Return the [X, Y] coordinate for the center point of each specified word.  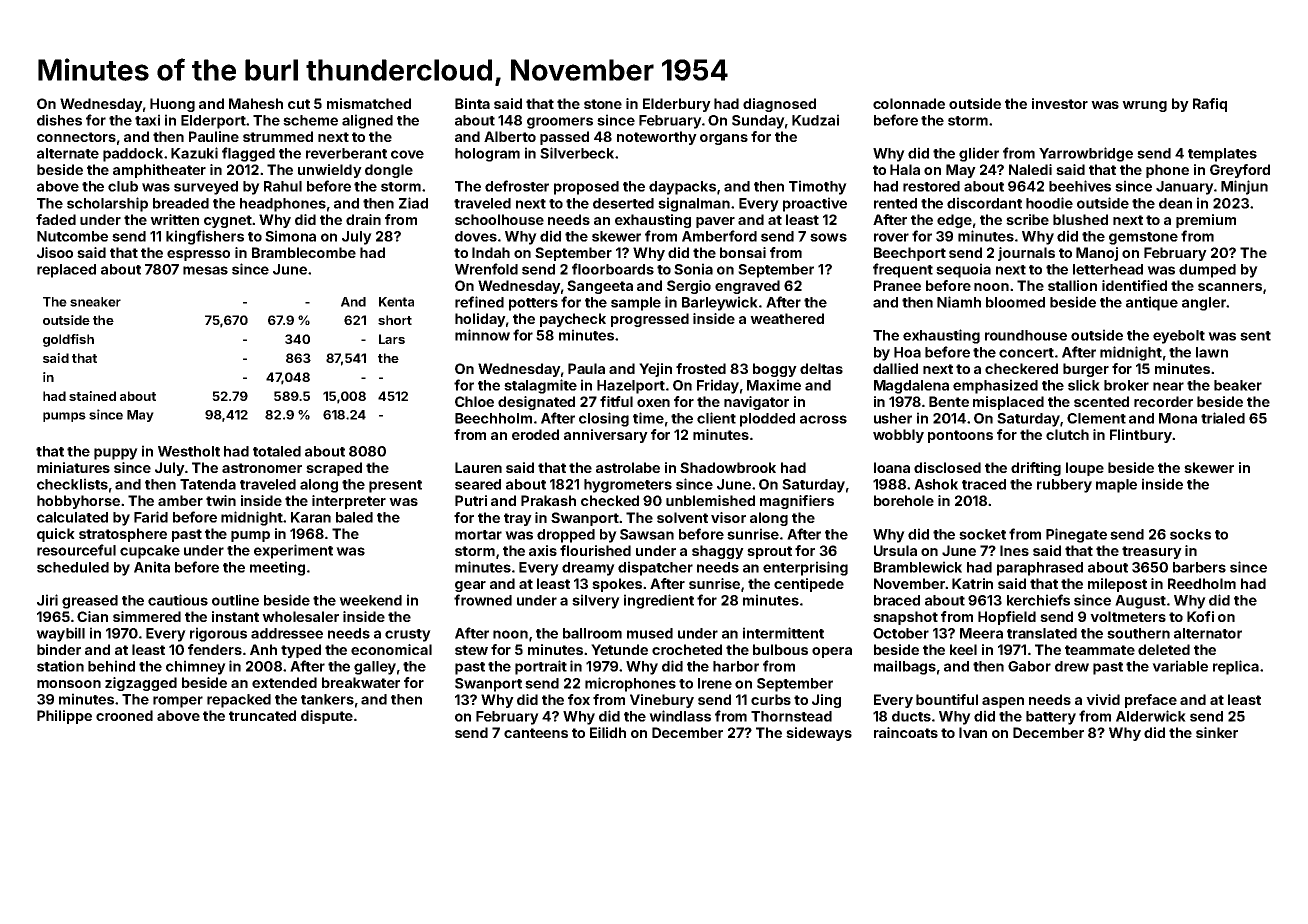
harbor [736, 666]
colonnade [909, 103]
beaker [1238, 385]
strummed [278, 136]
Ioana [892, 467]
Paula [586, 368]
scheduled [73, 567]
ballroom [592, 633]
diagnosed [779, 105]
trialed [1223, 418]
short [395, 320]
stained [92, 396]
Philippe [64, 717]
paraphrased [1040, 569]
